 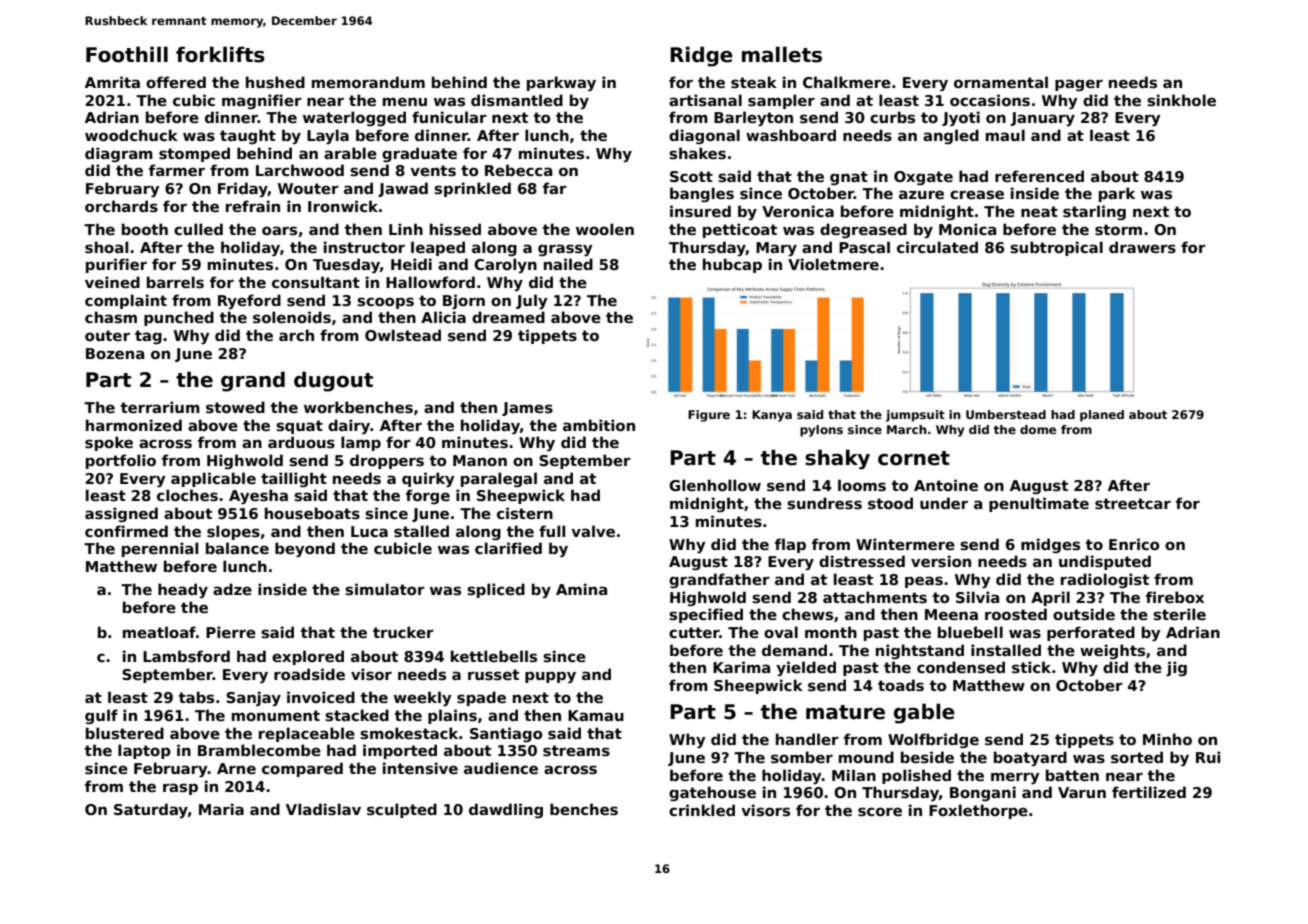 I want to click on meatloaf, so click(x=159, y=632).
